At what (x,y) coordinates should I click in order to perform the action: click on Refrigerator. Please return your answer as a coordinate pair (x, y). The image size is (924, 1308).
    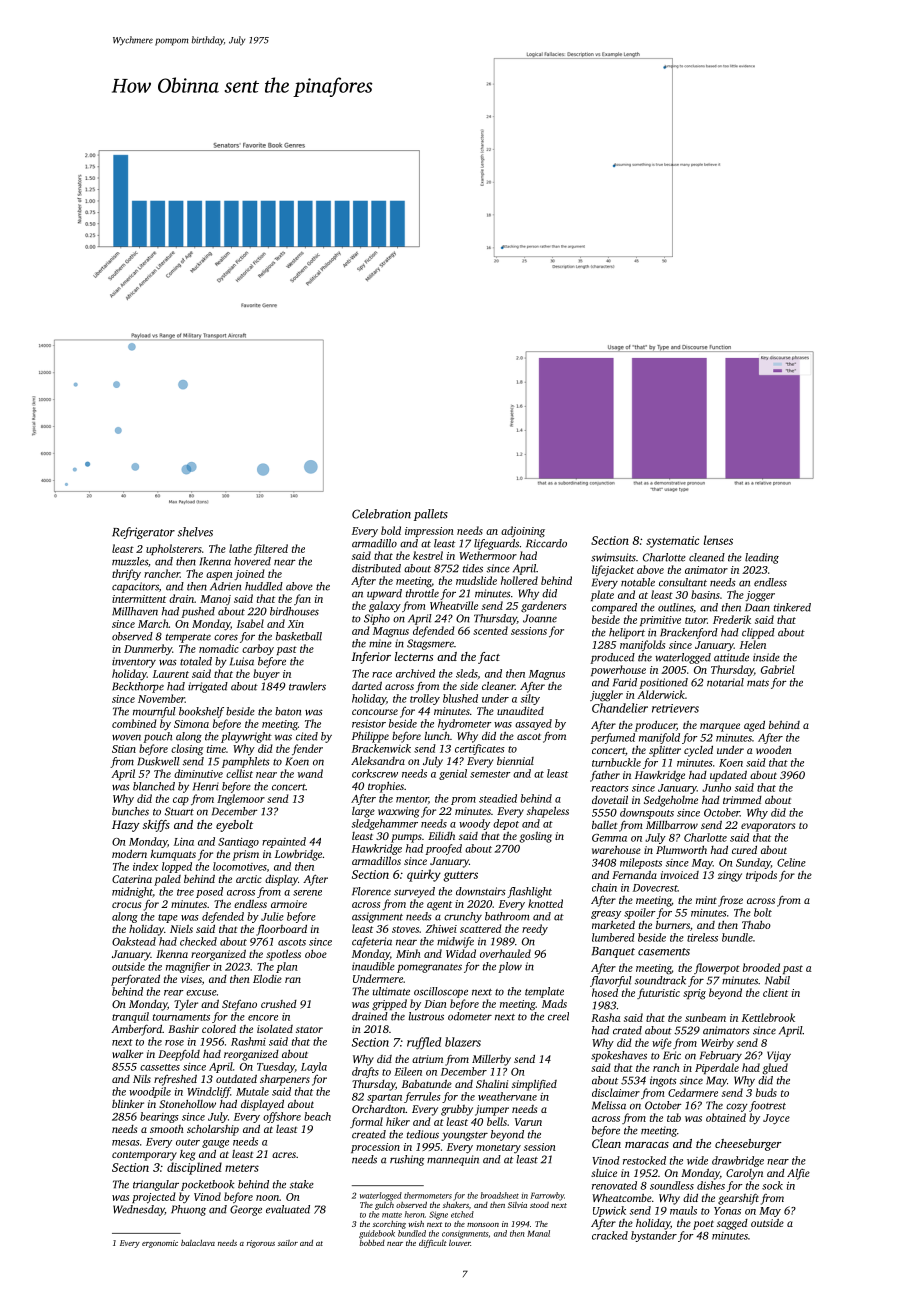
    Looking at the image, I should click on (143, 533).
